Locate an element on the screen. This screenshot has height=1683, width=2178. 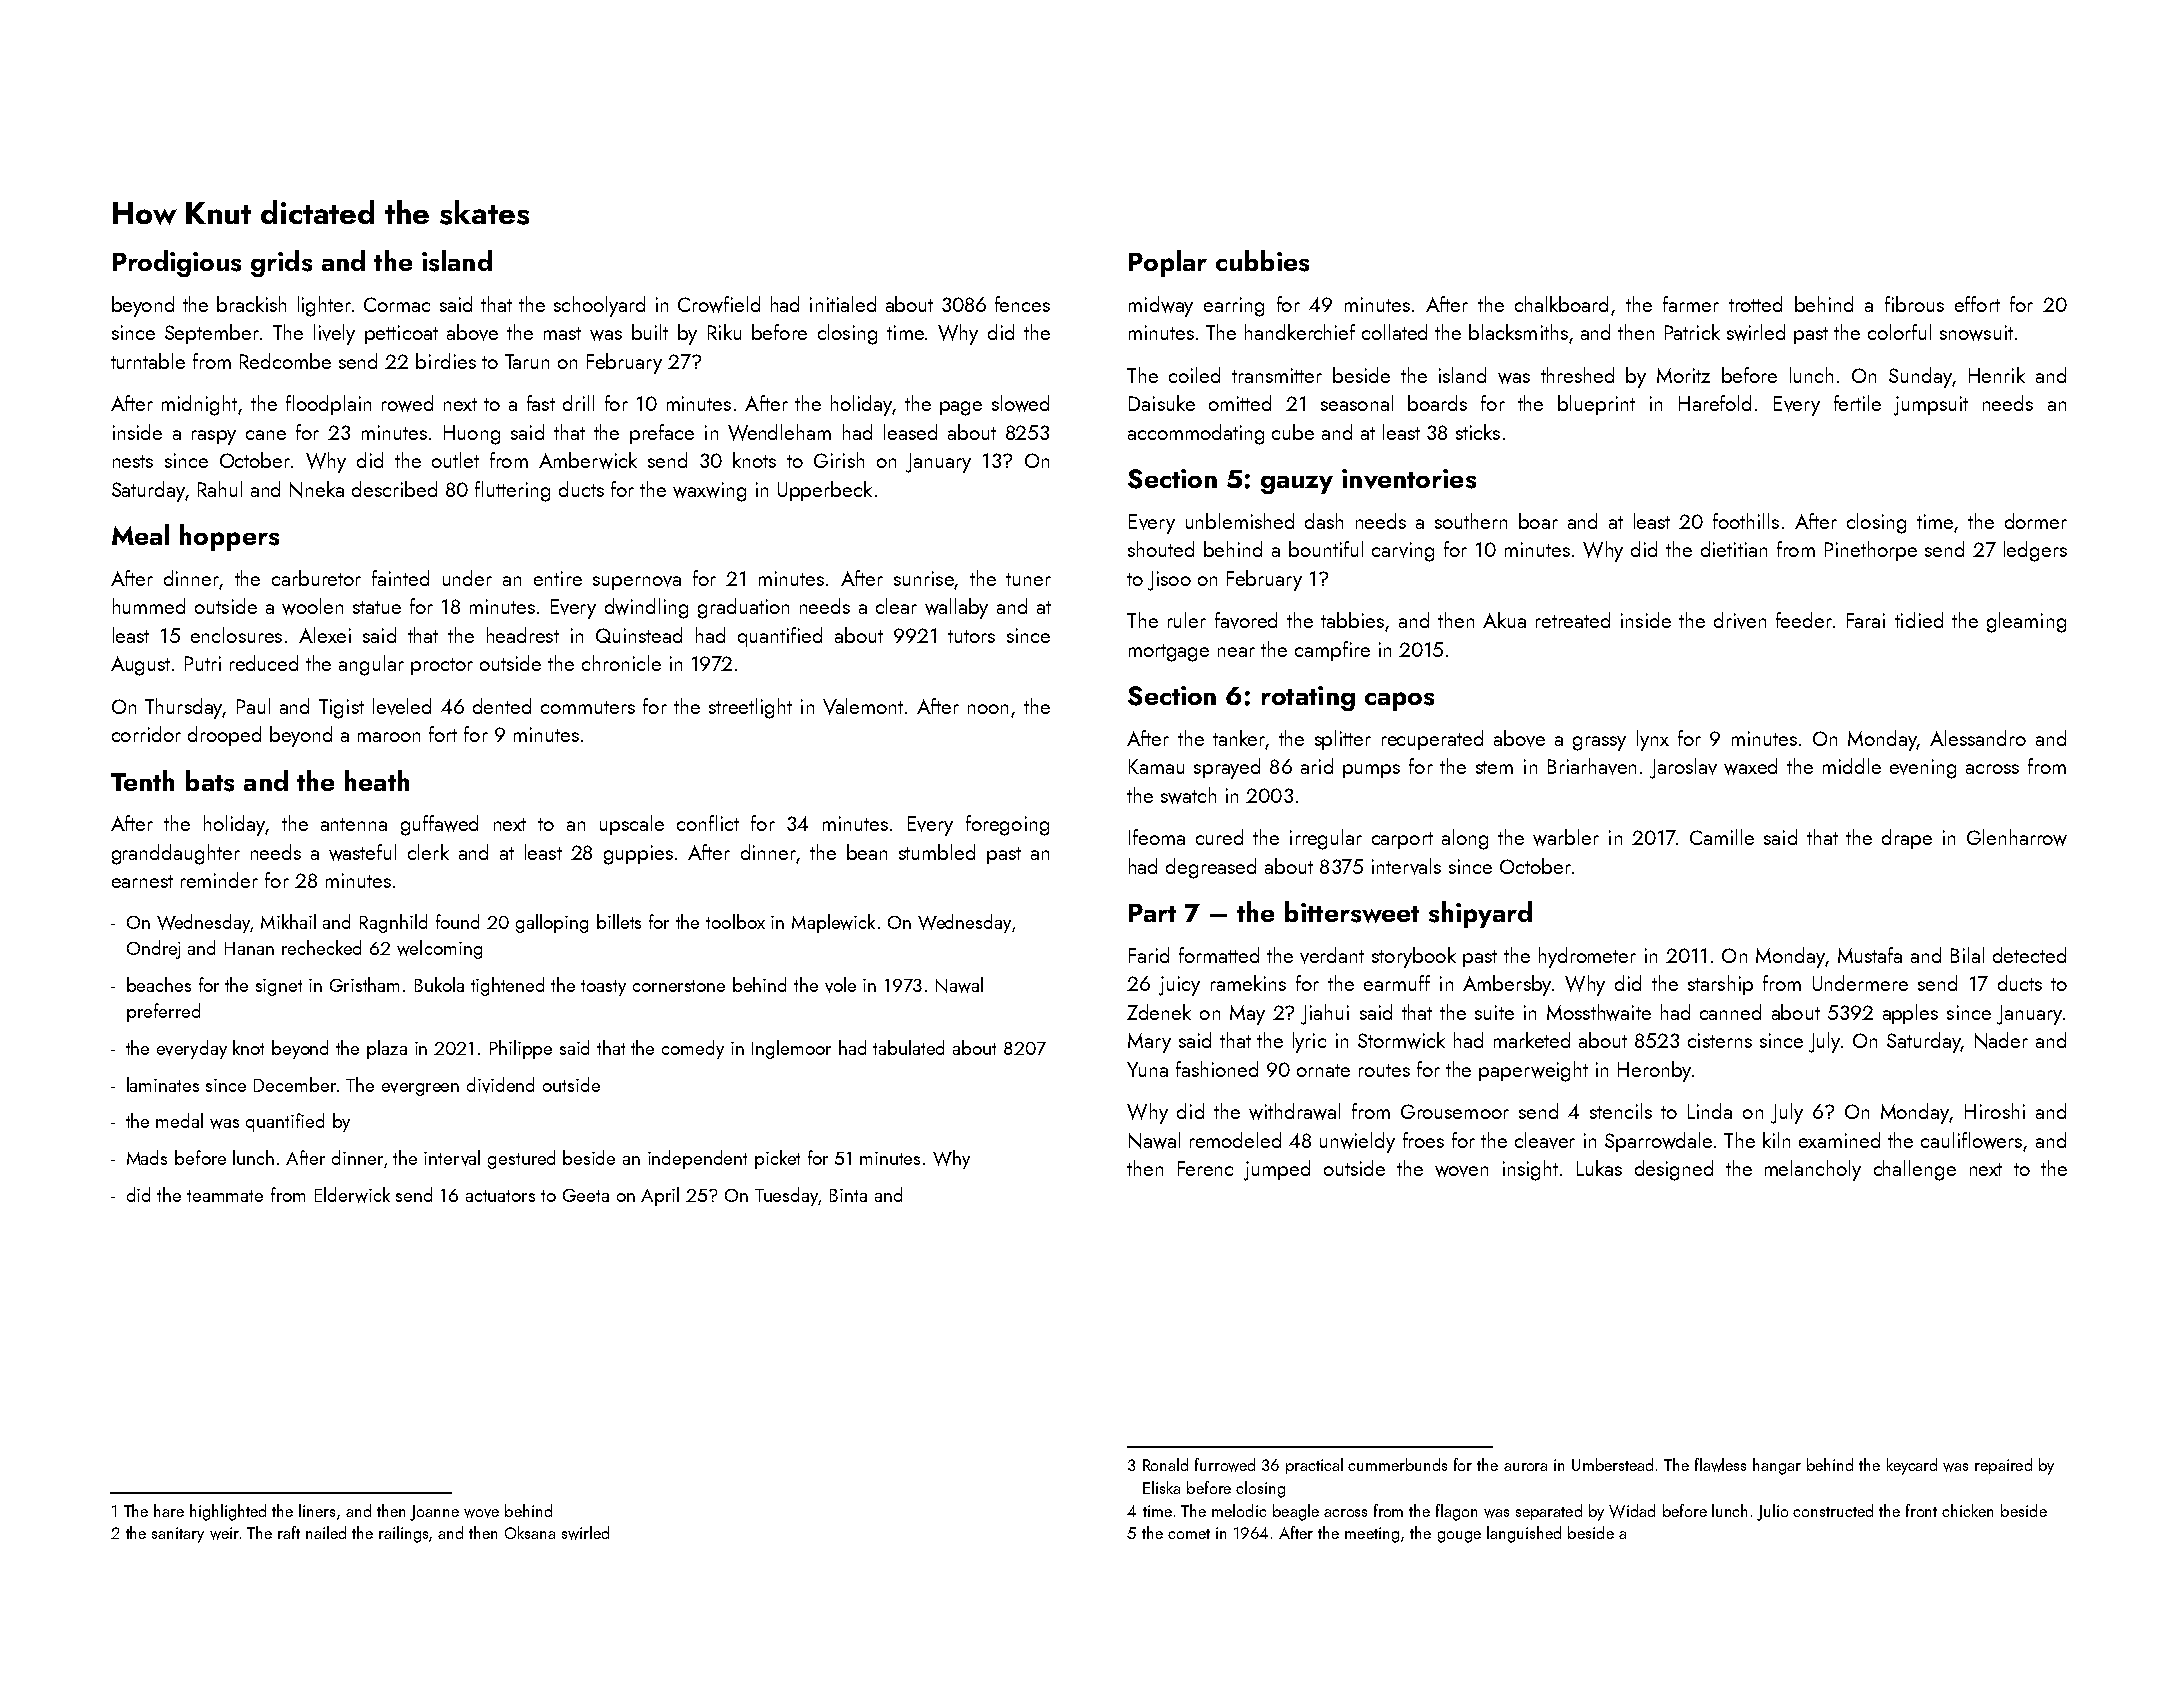
Poplar is located at coordinates (1168, 263).
